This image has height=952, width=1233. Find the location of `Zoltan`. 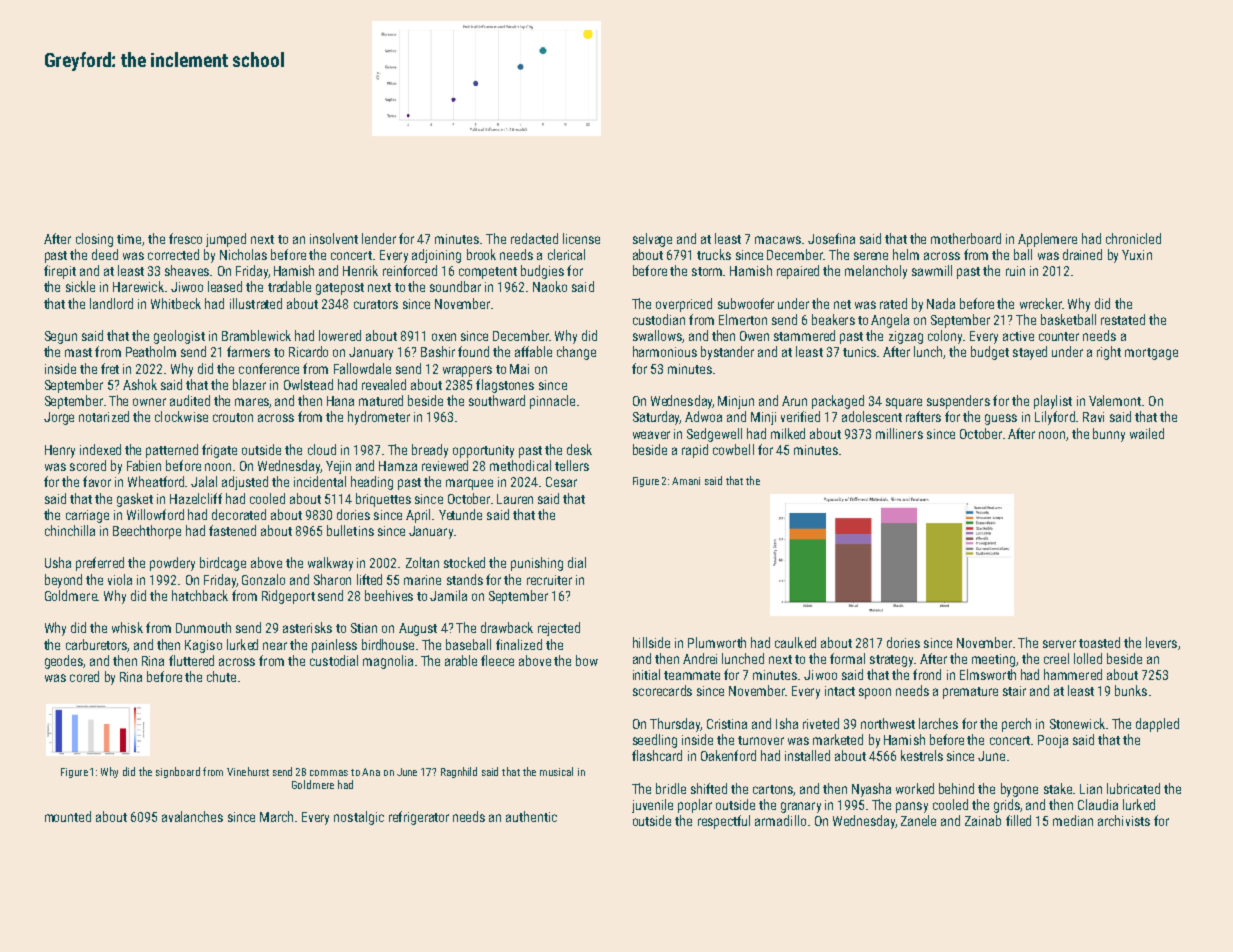

Zoltan is located at coordinates (422, 562).
